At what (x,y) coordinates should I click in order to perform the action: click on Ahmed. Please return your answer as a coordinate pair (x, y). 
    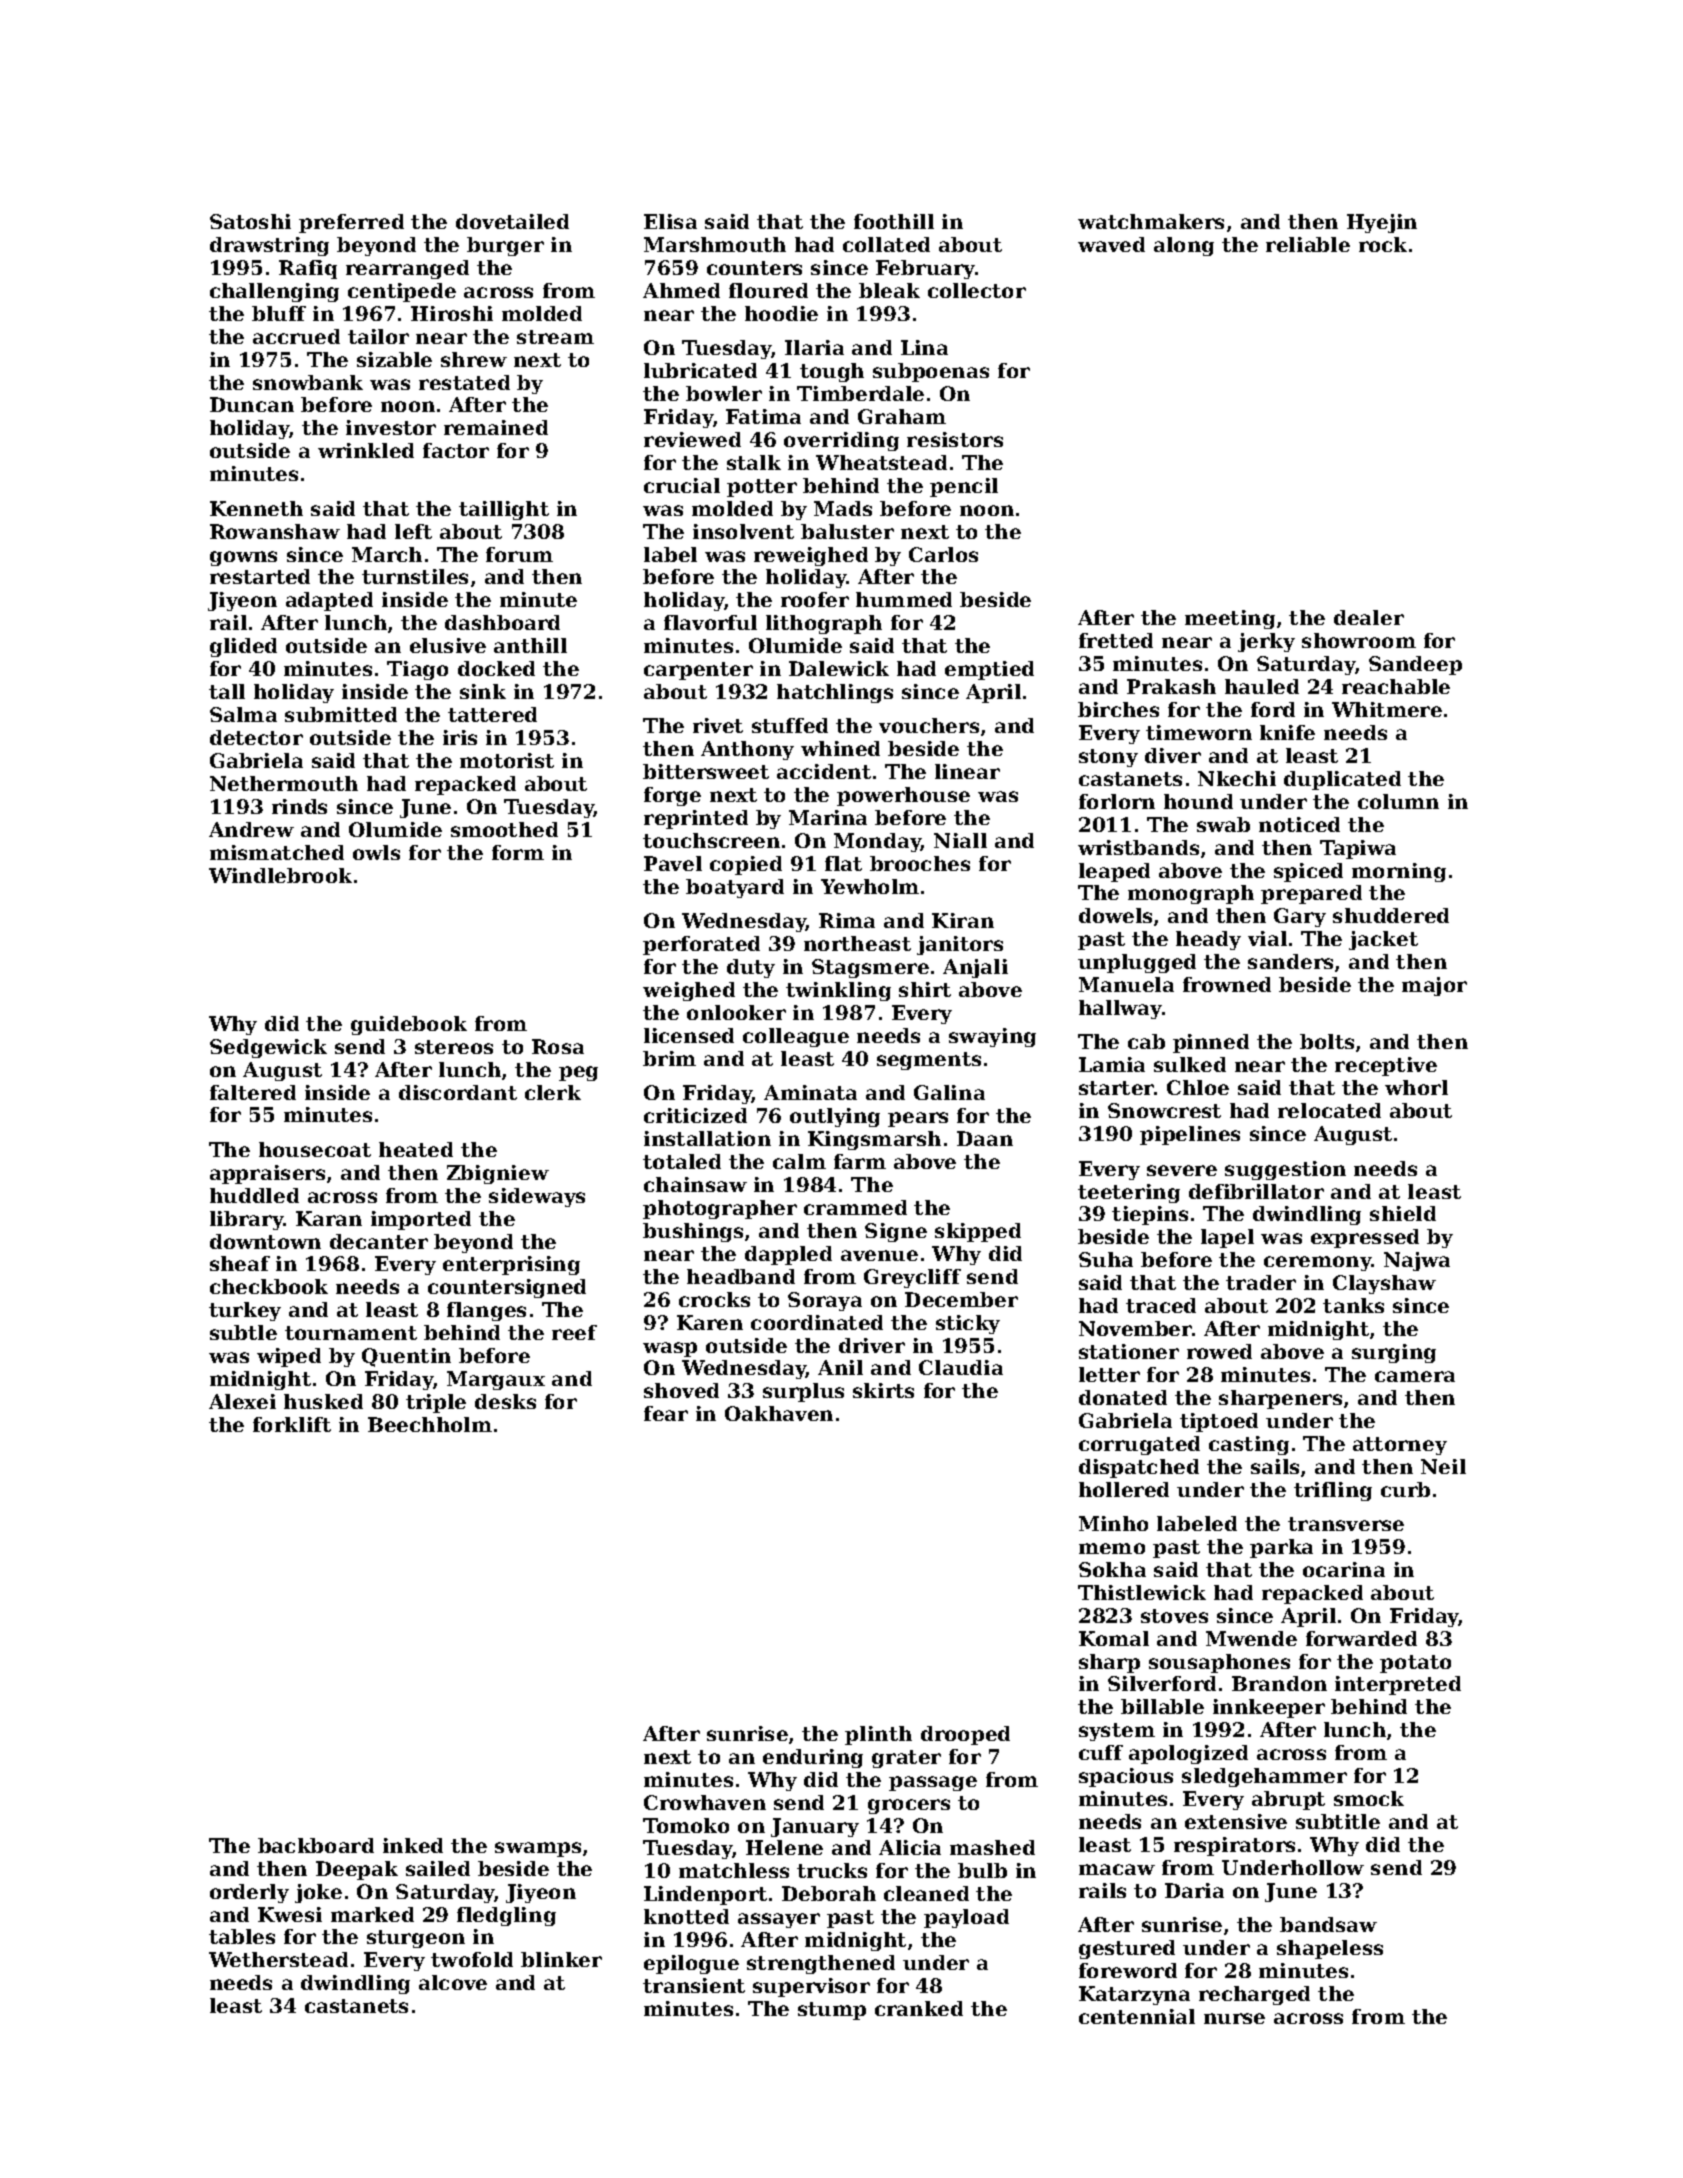
    Looking at the image, I should click on (681, 290).
